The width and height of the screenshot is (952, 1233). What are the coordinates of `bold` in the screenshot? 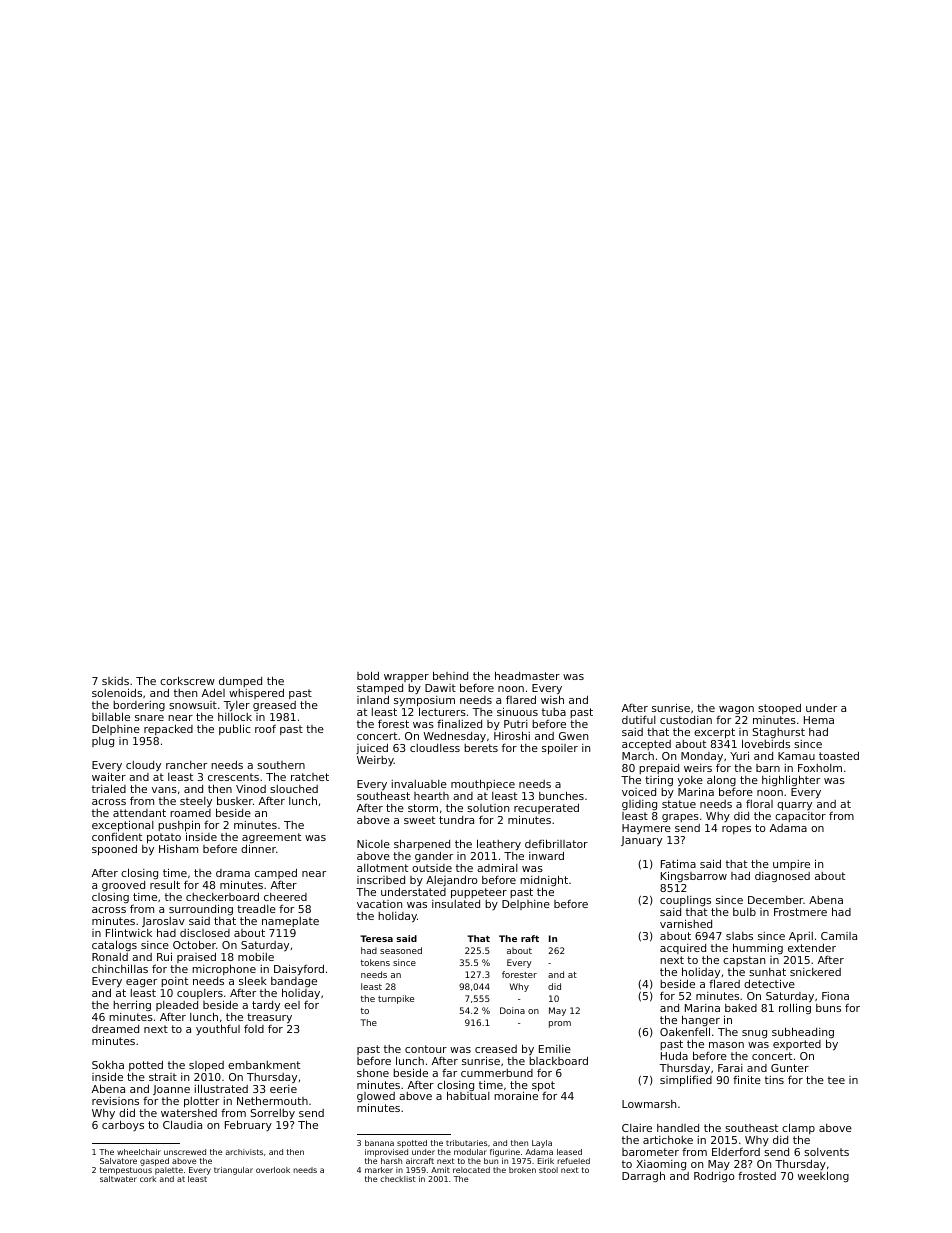 It's located at (368, 675).
